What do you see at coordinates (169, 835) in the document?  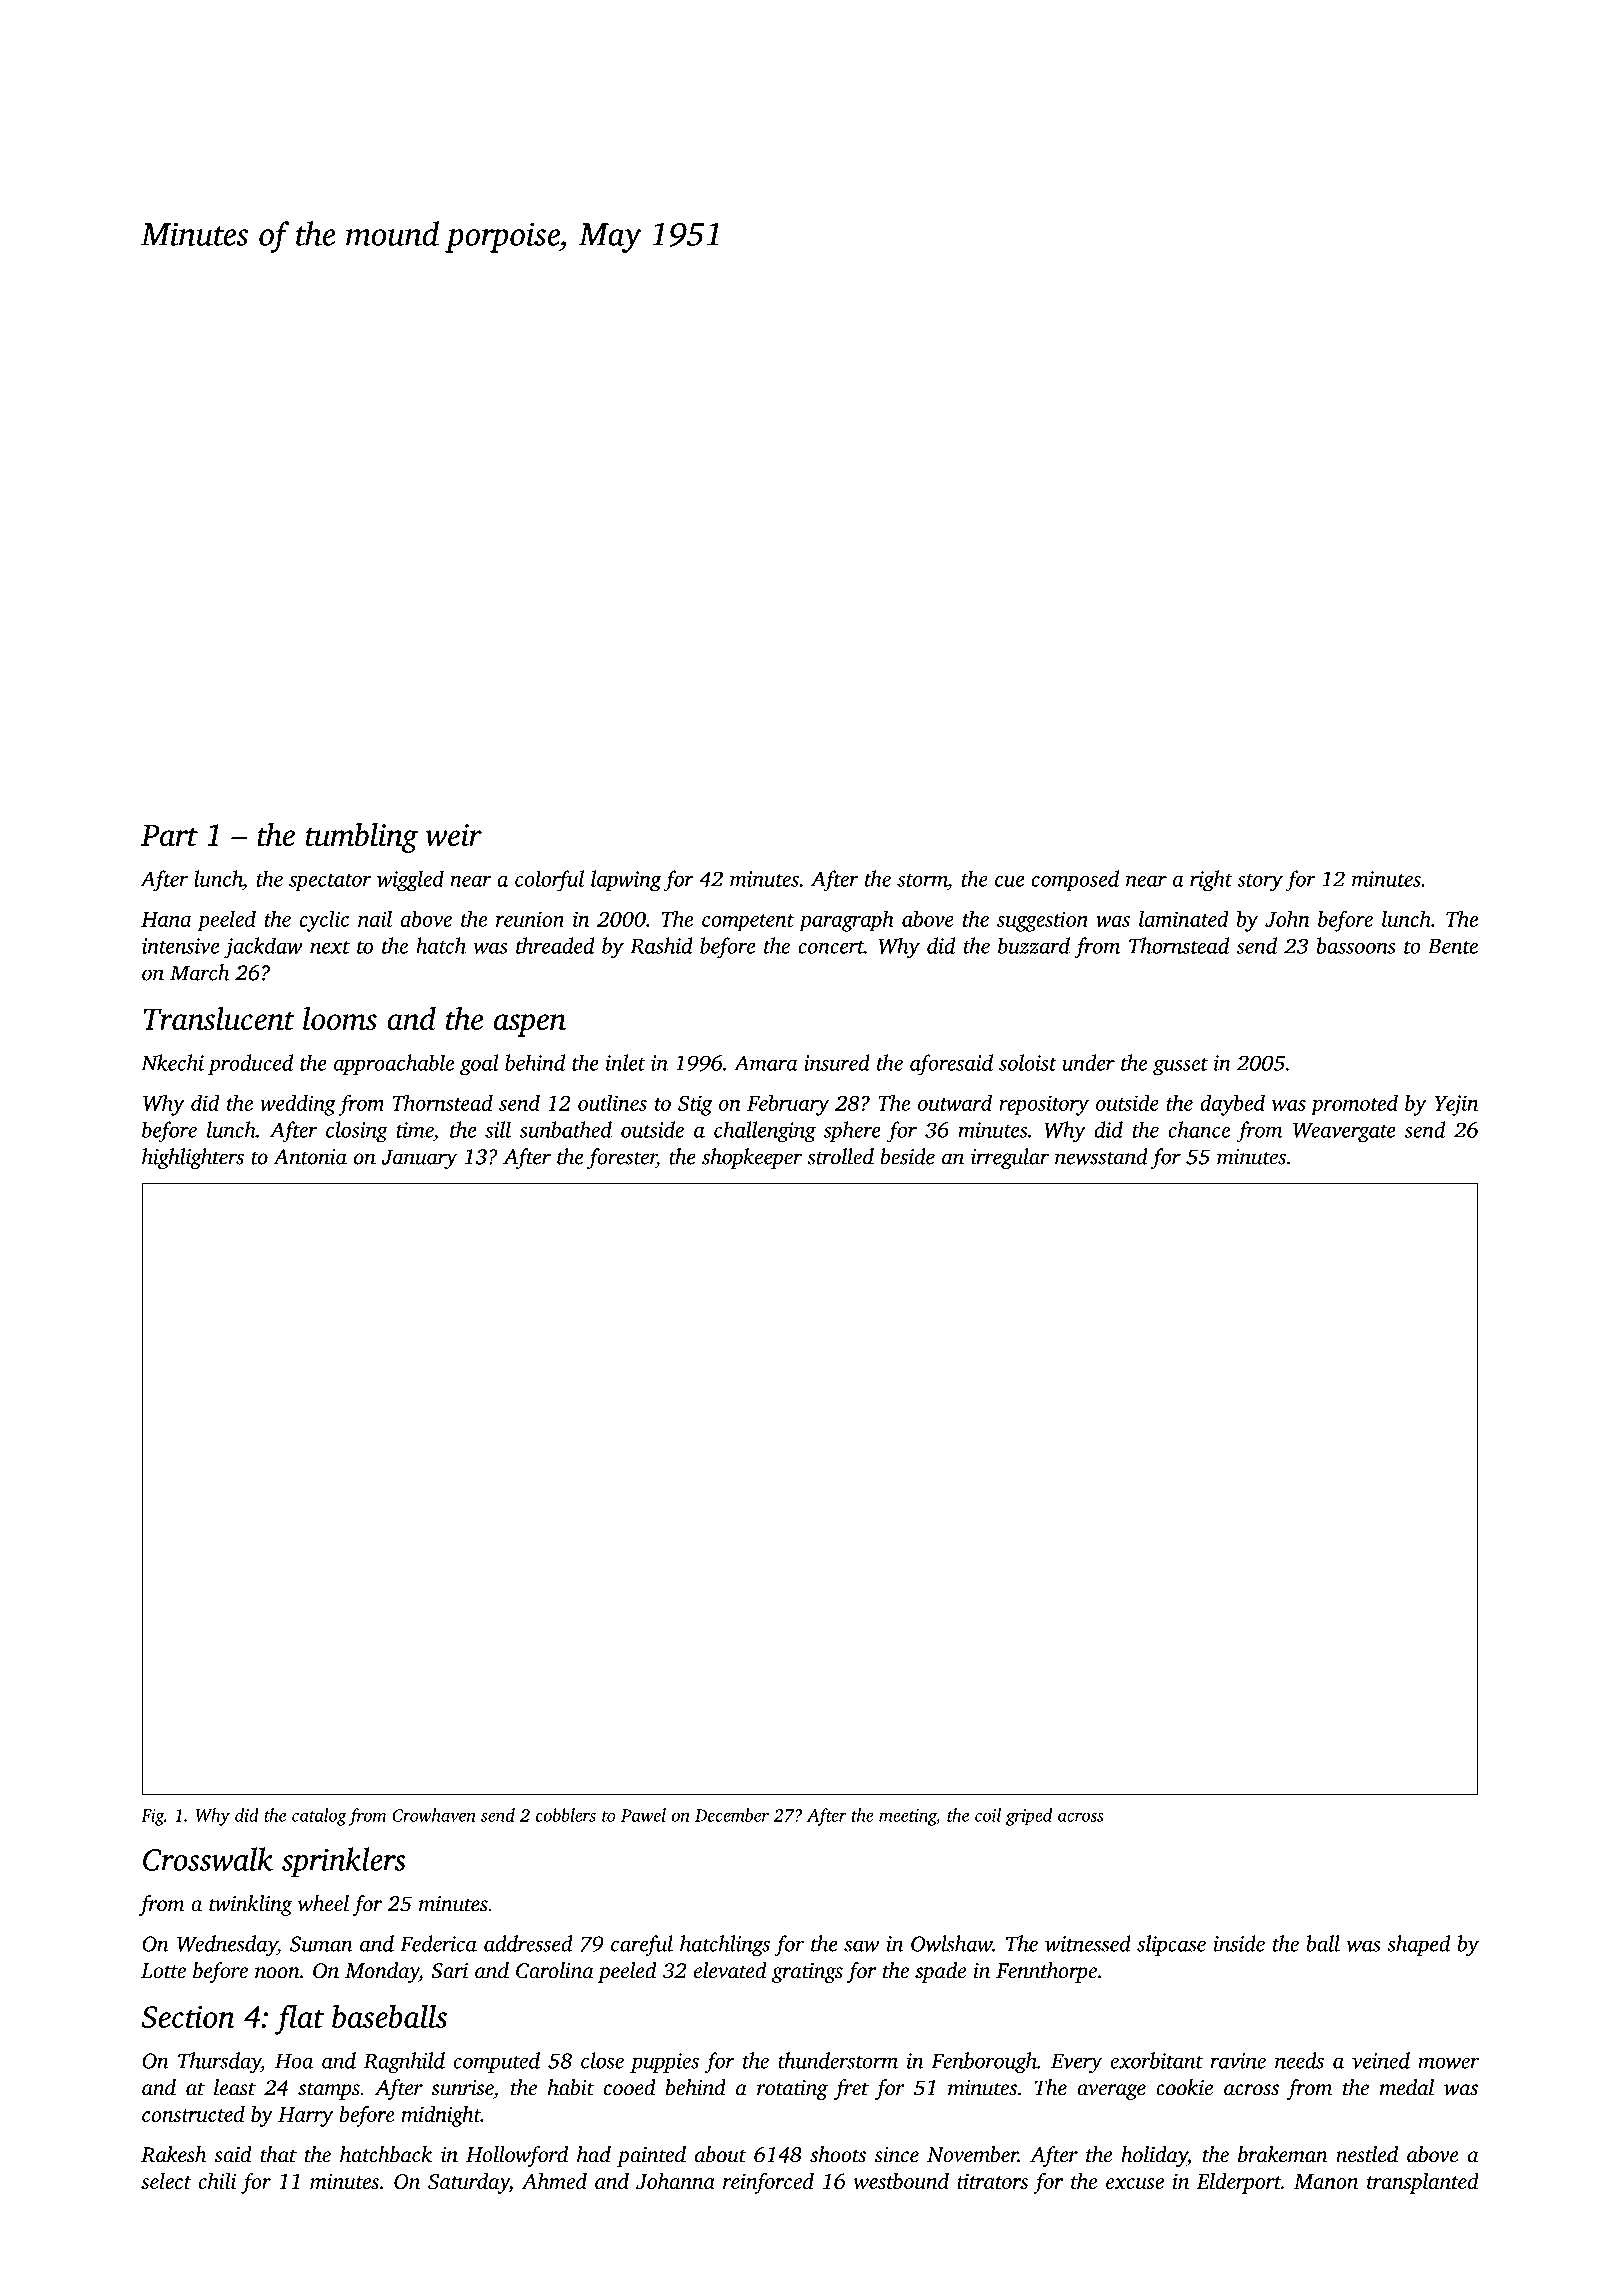 I see `Part` at bounding box center [169, 835].
